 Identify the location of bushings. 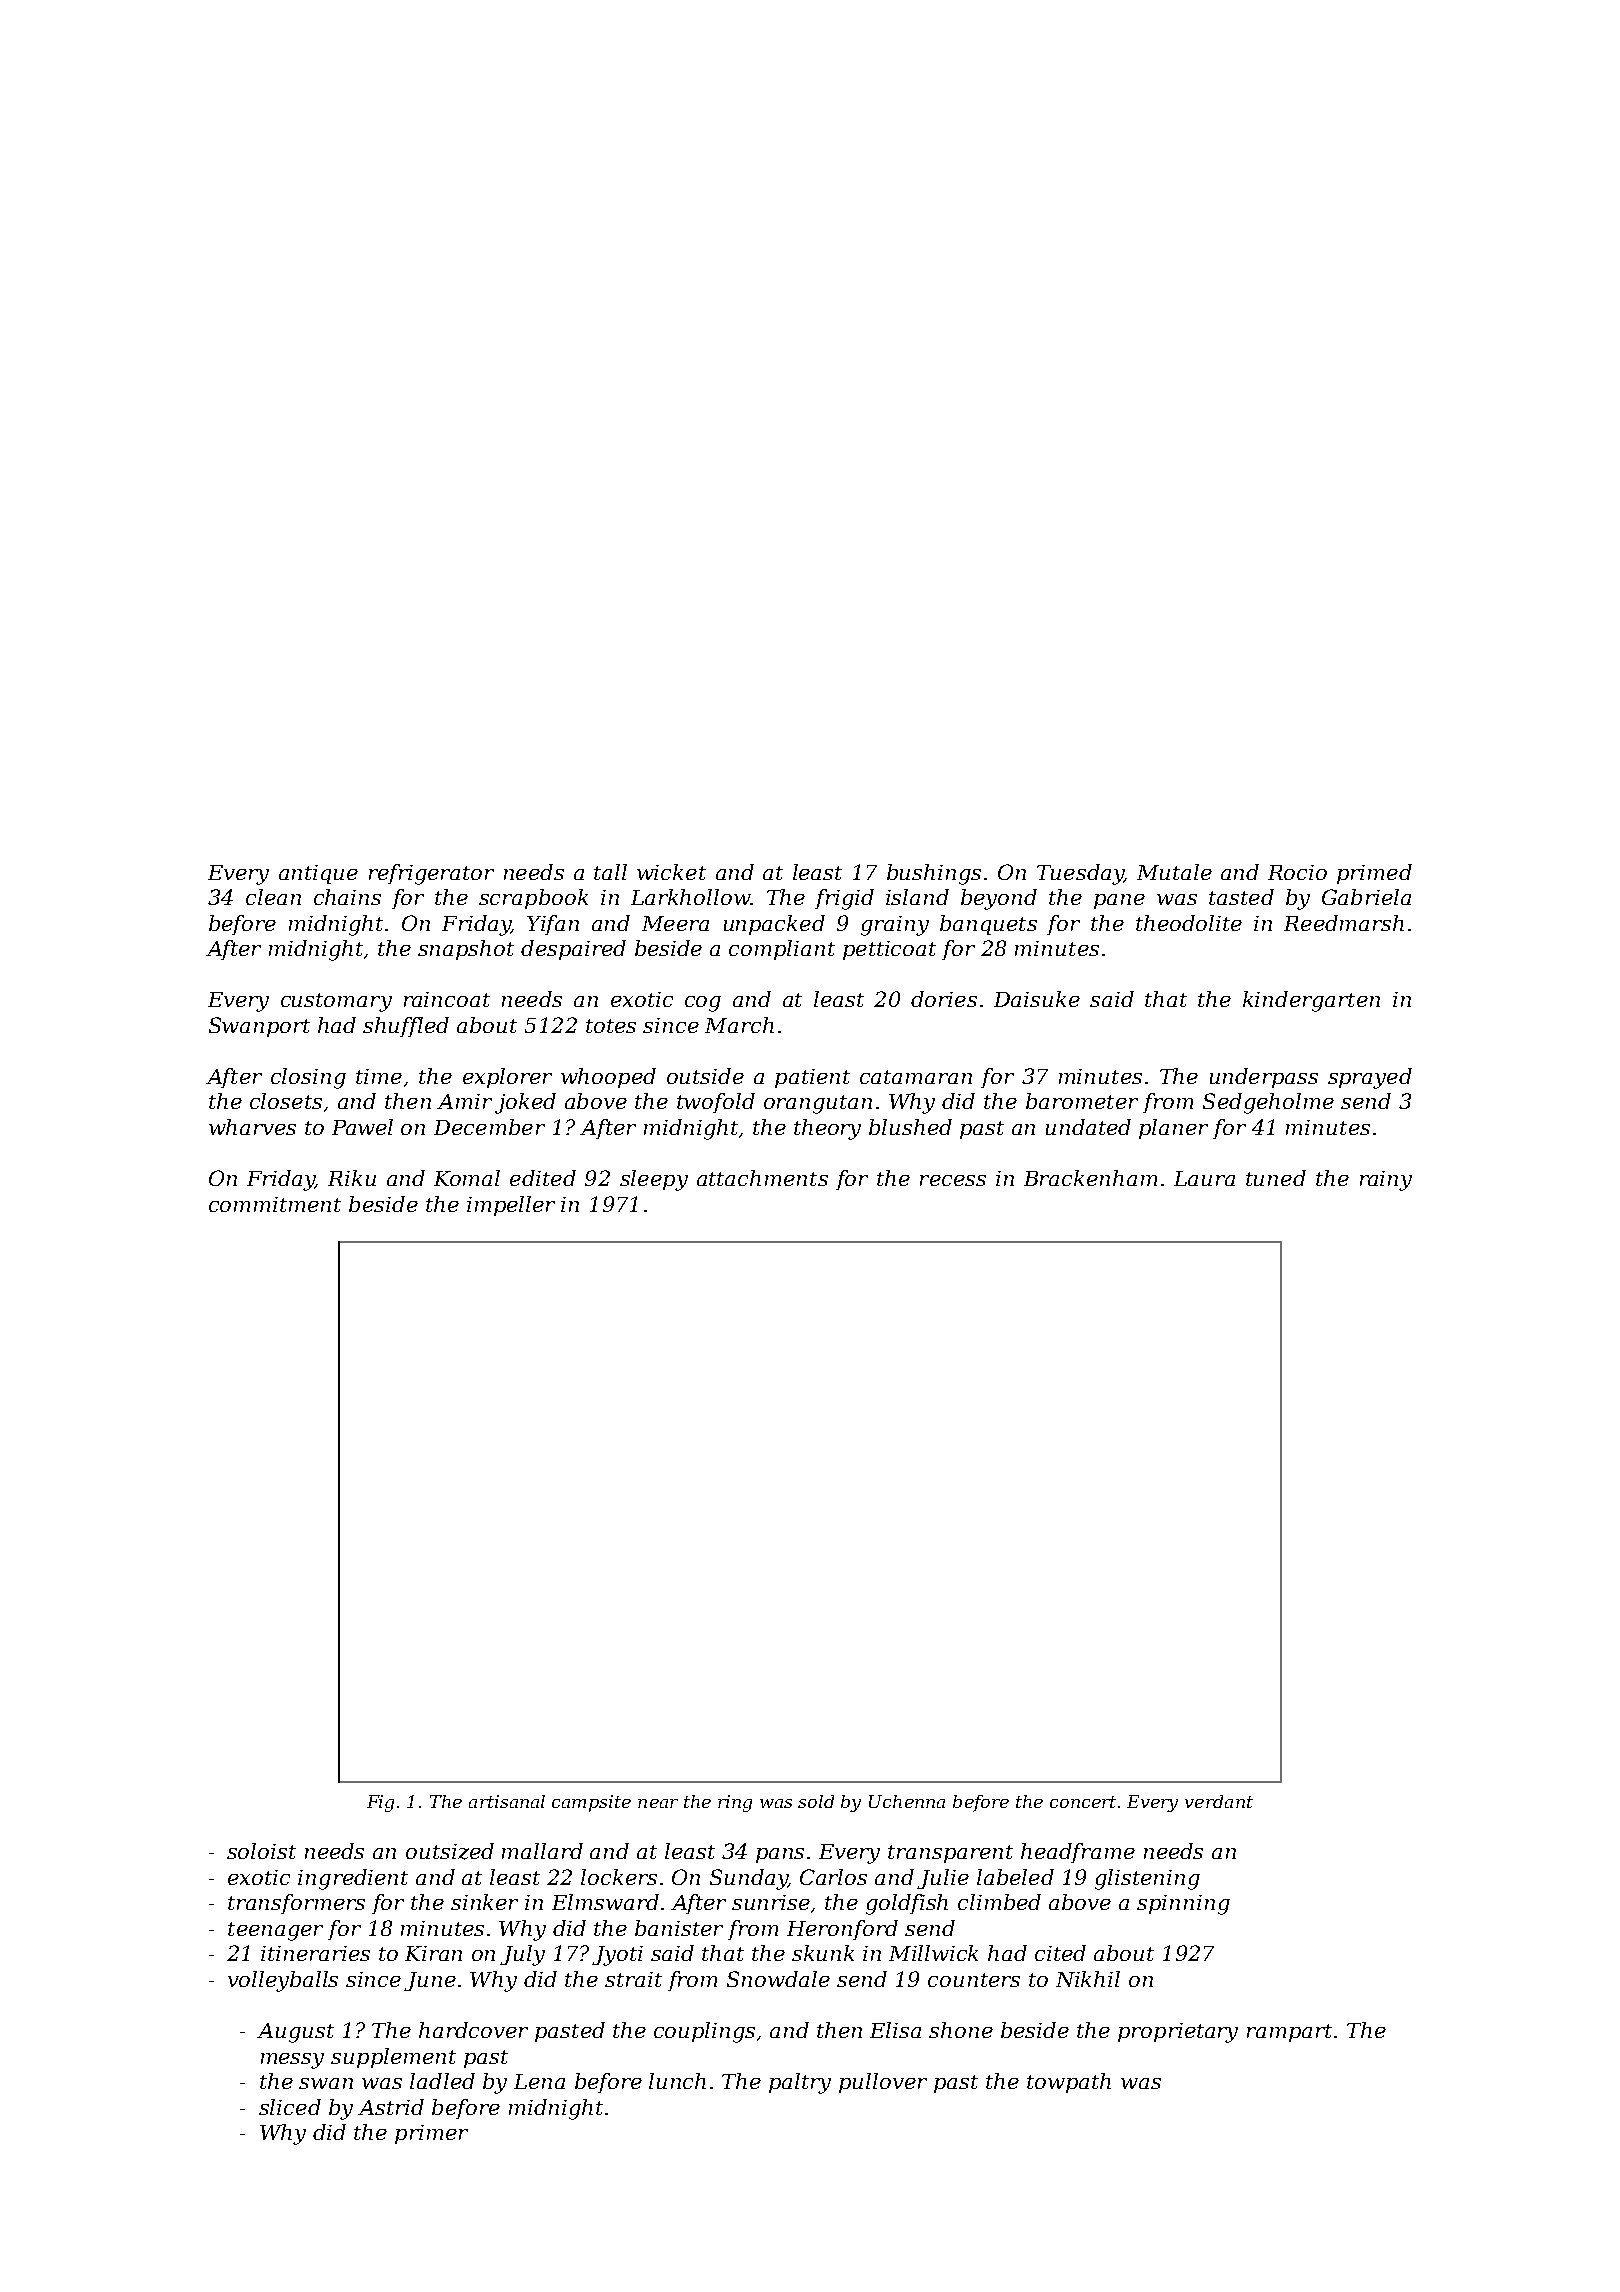
(934, 874).
